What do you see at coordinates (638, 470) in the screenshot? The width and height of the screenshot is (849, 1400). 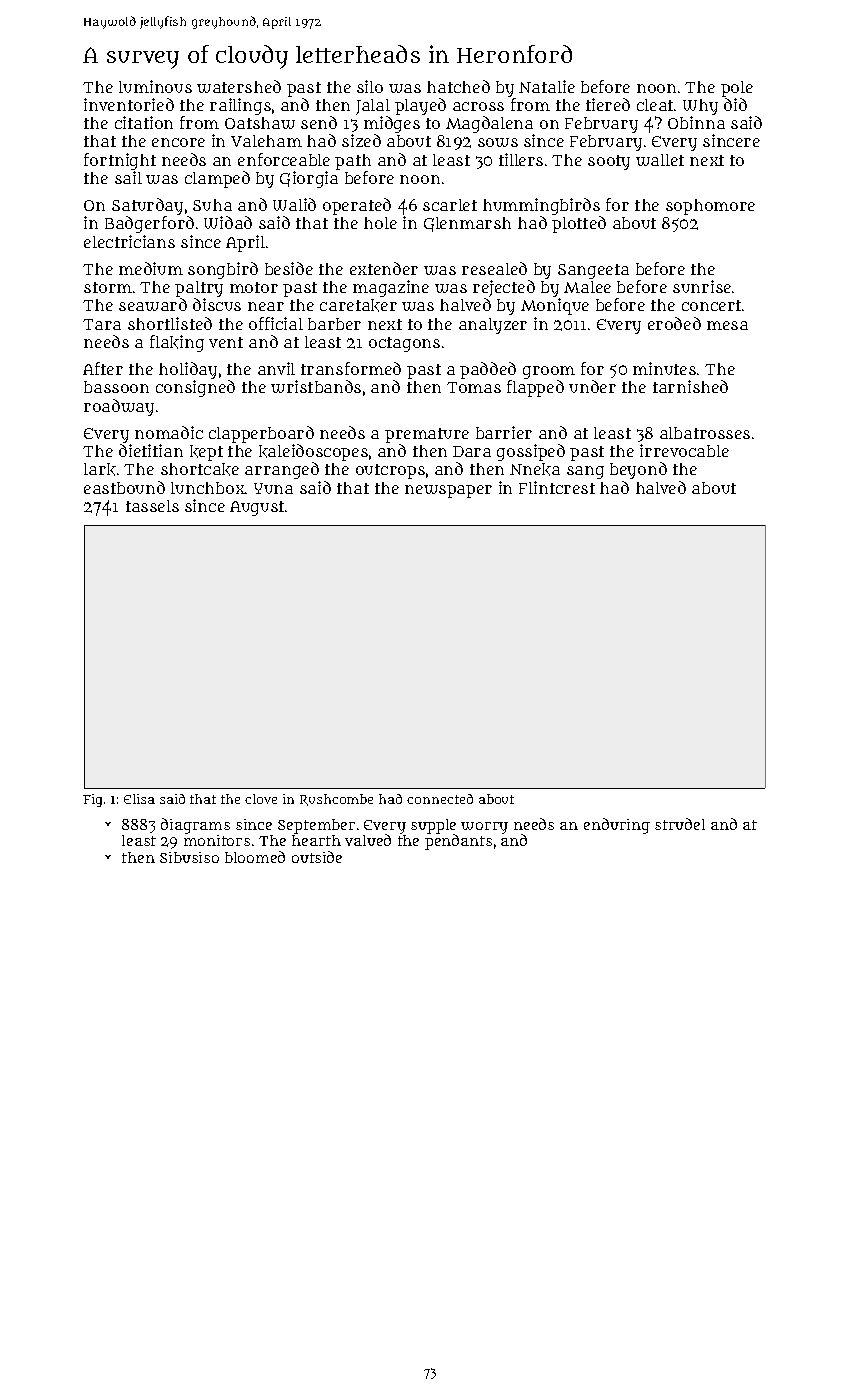 I see `beyond` at bounding box center [638, 470].
